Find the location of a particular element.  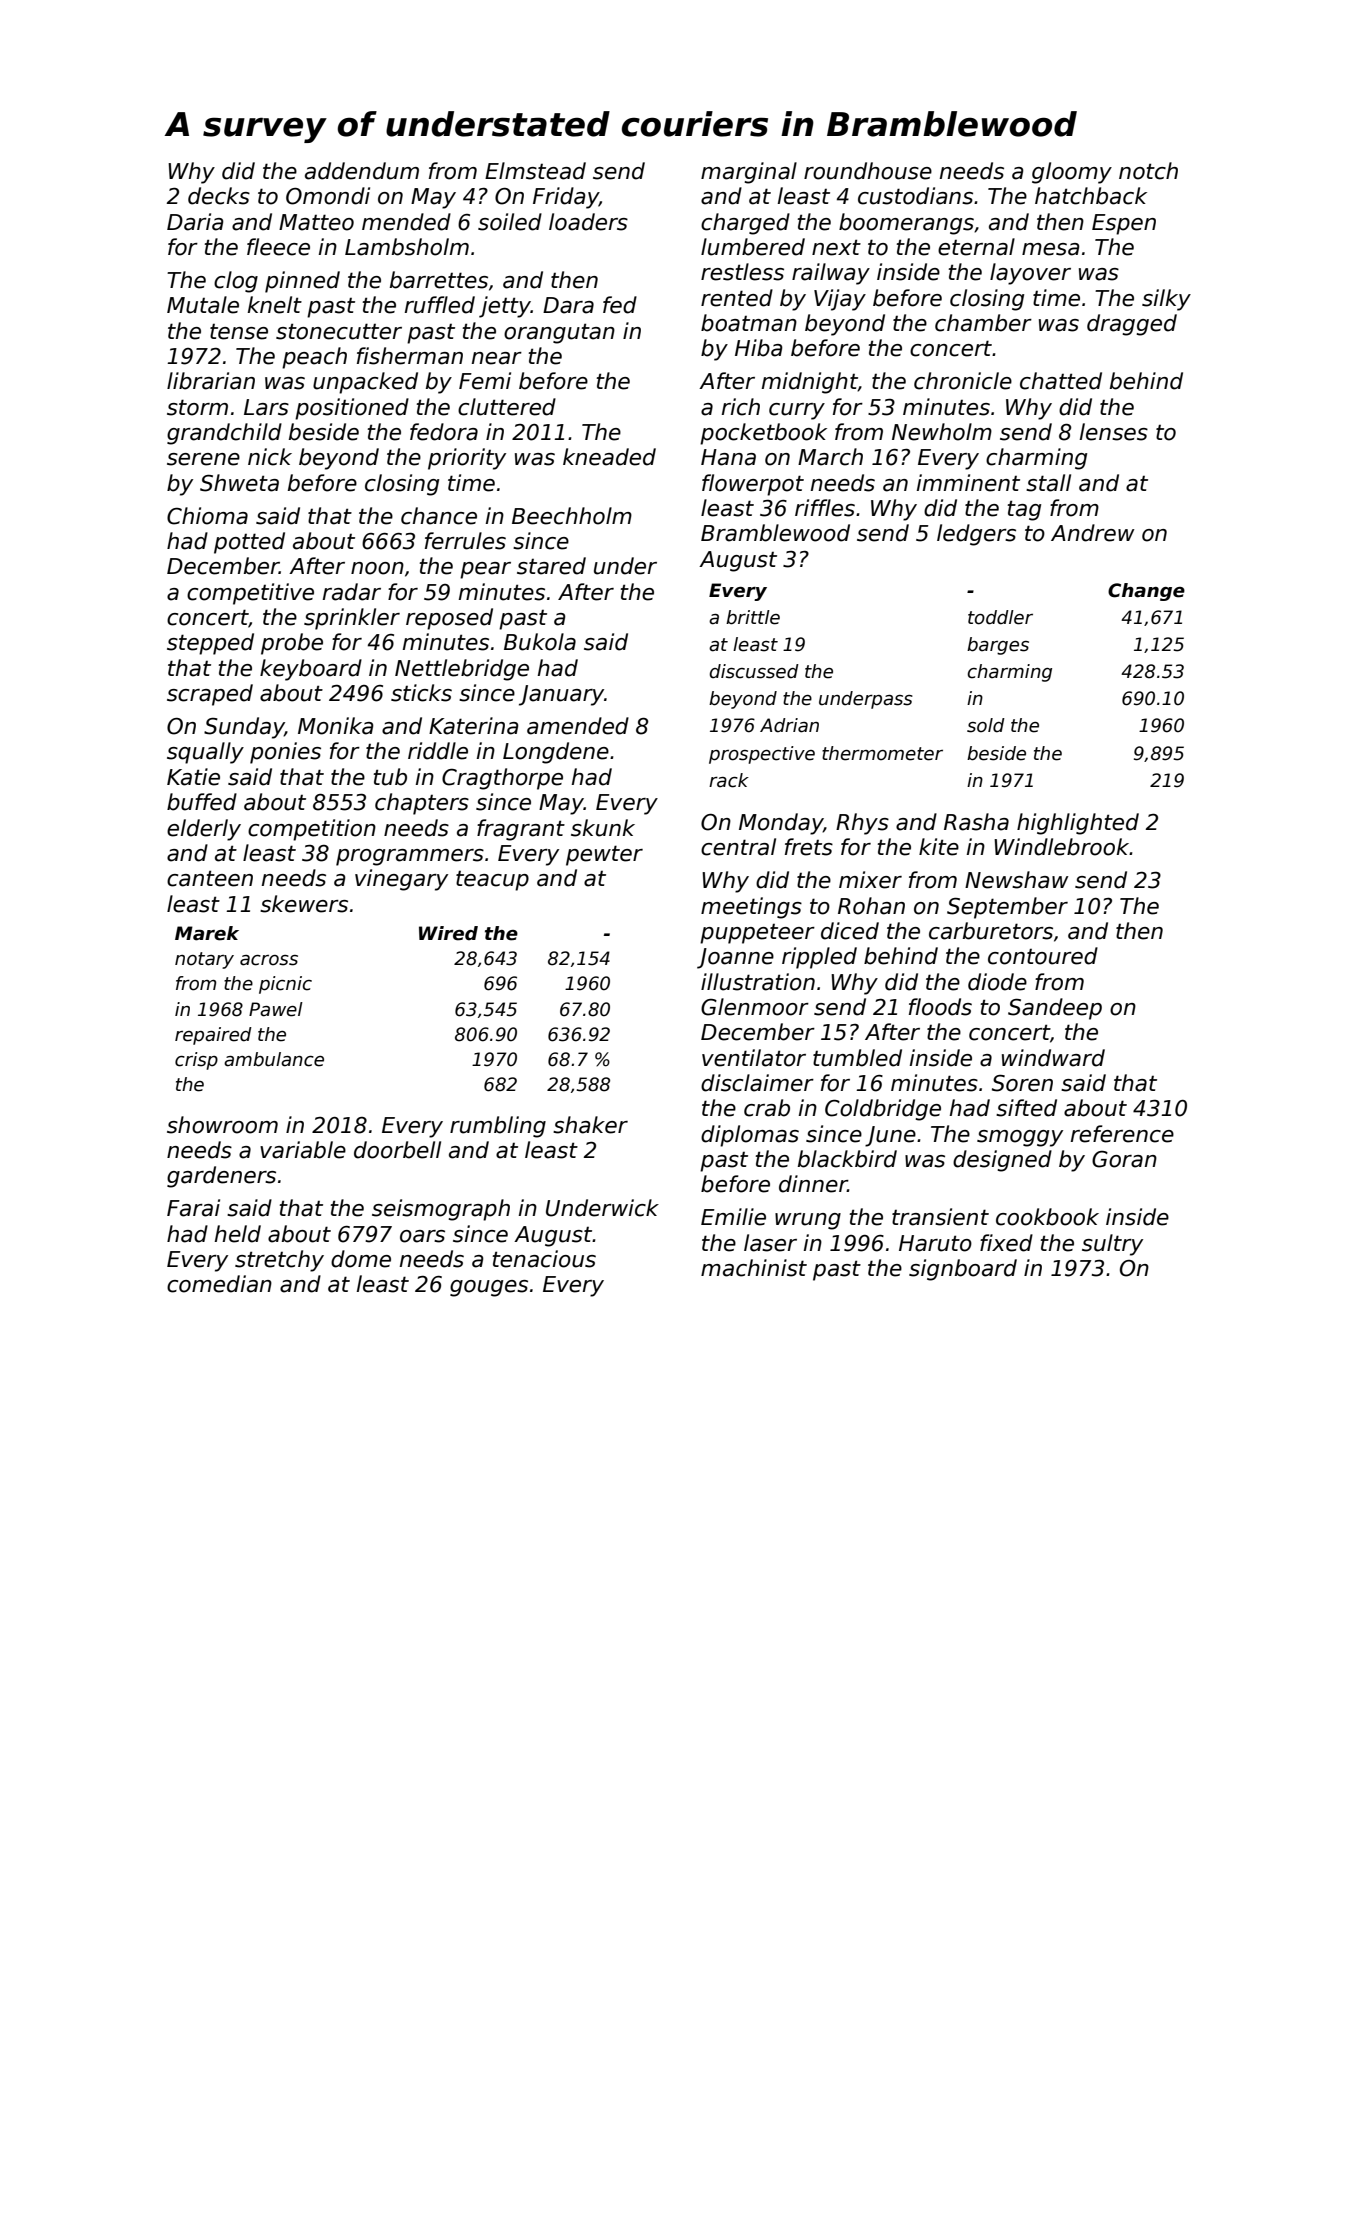

scraped is located at coordinates (210, 695).
